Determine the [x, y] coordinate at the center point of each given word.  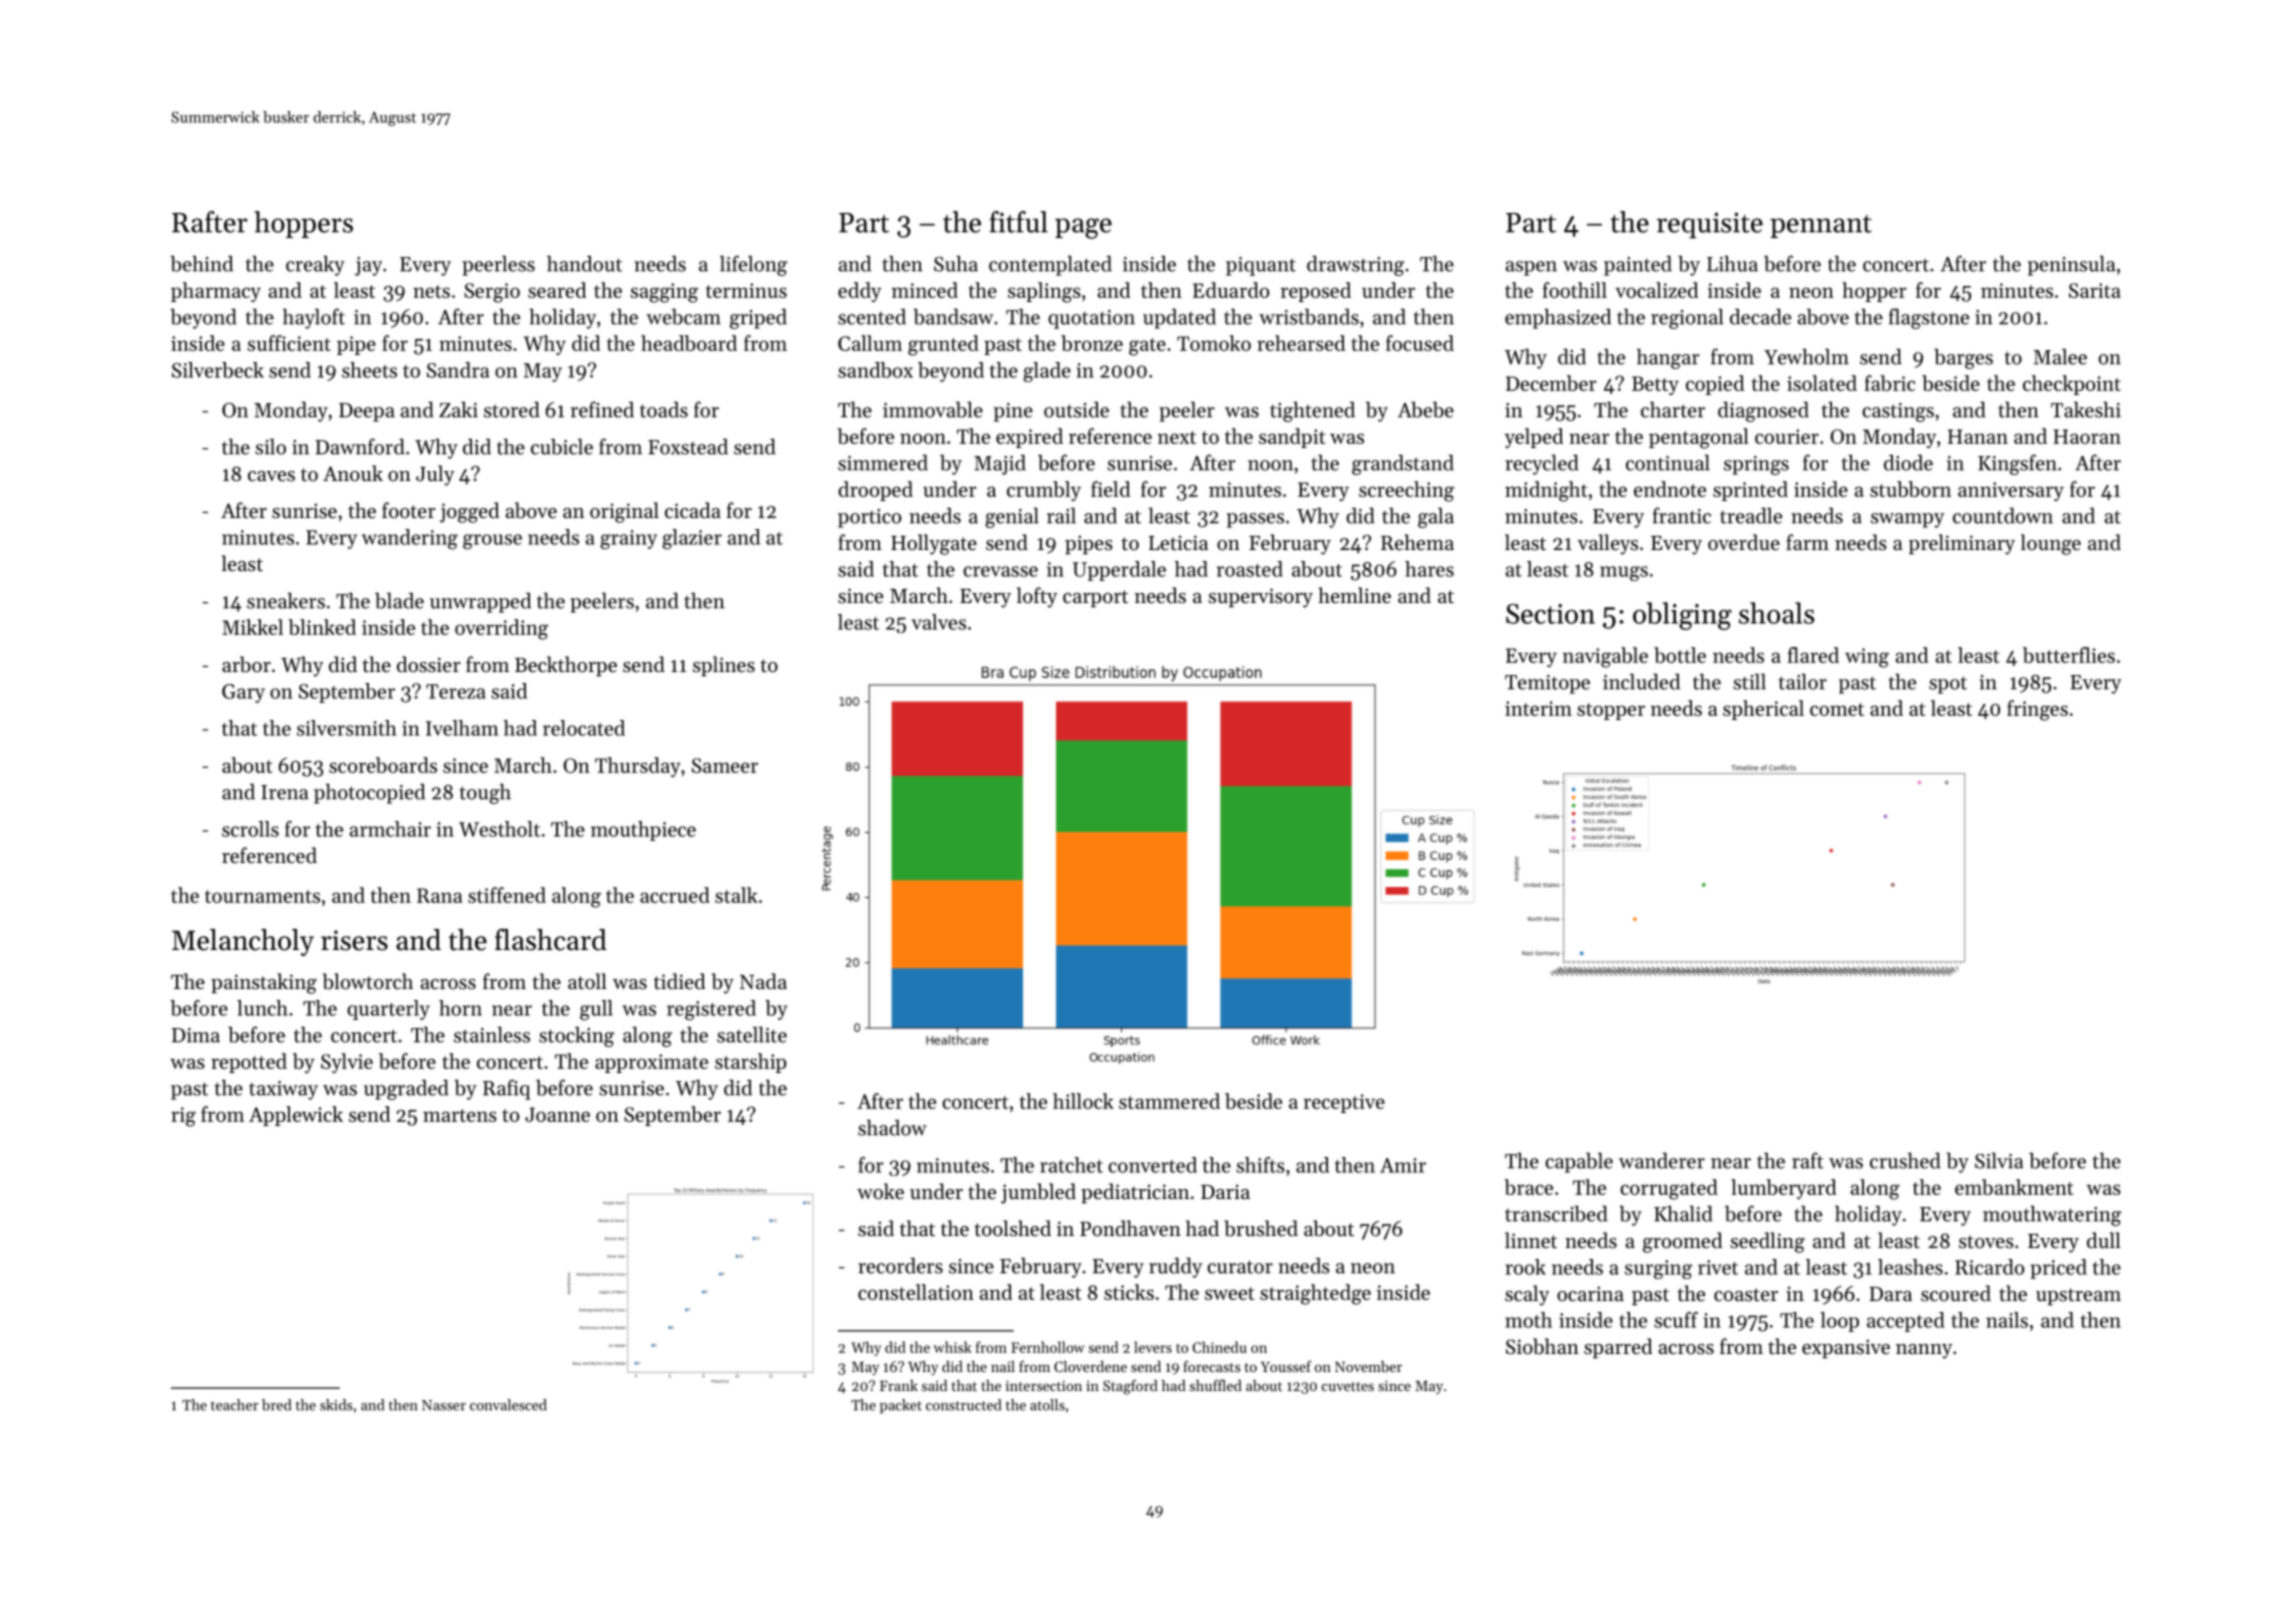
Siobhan [1542, 1346]
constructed [963, 1405]
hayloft [314, 318]
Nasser [444, 1405]
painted [1638, 265]
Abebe [1426, 409]
